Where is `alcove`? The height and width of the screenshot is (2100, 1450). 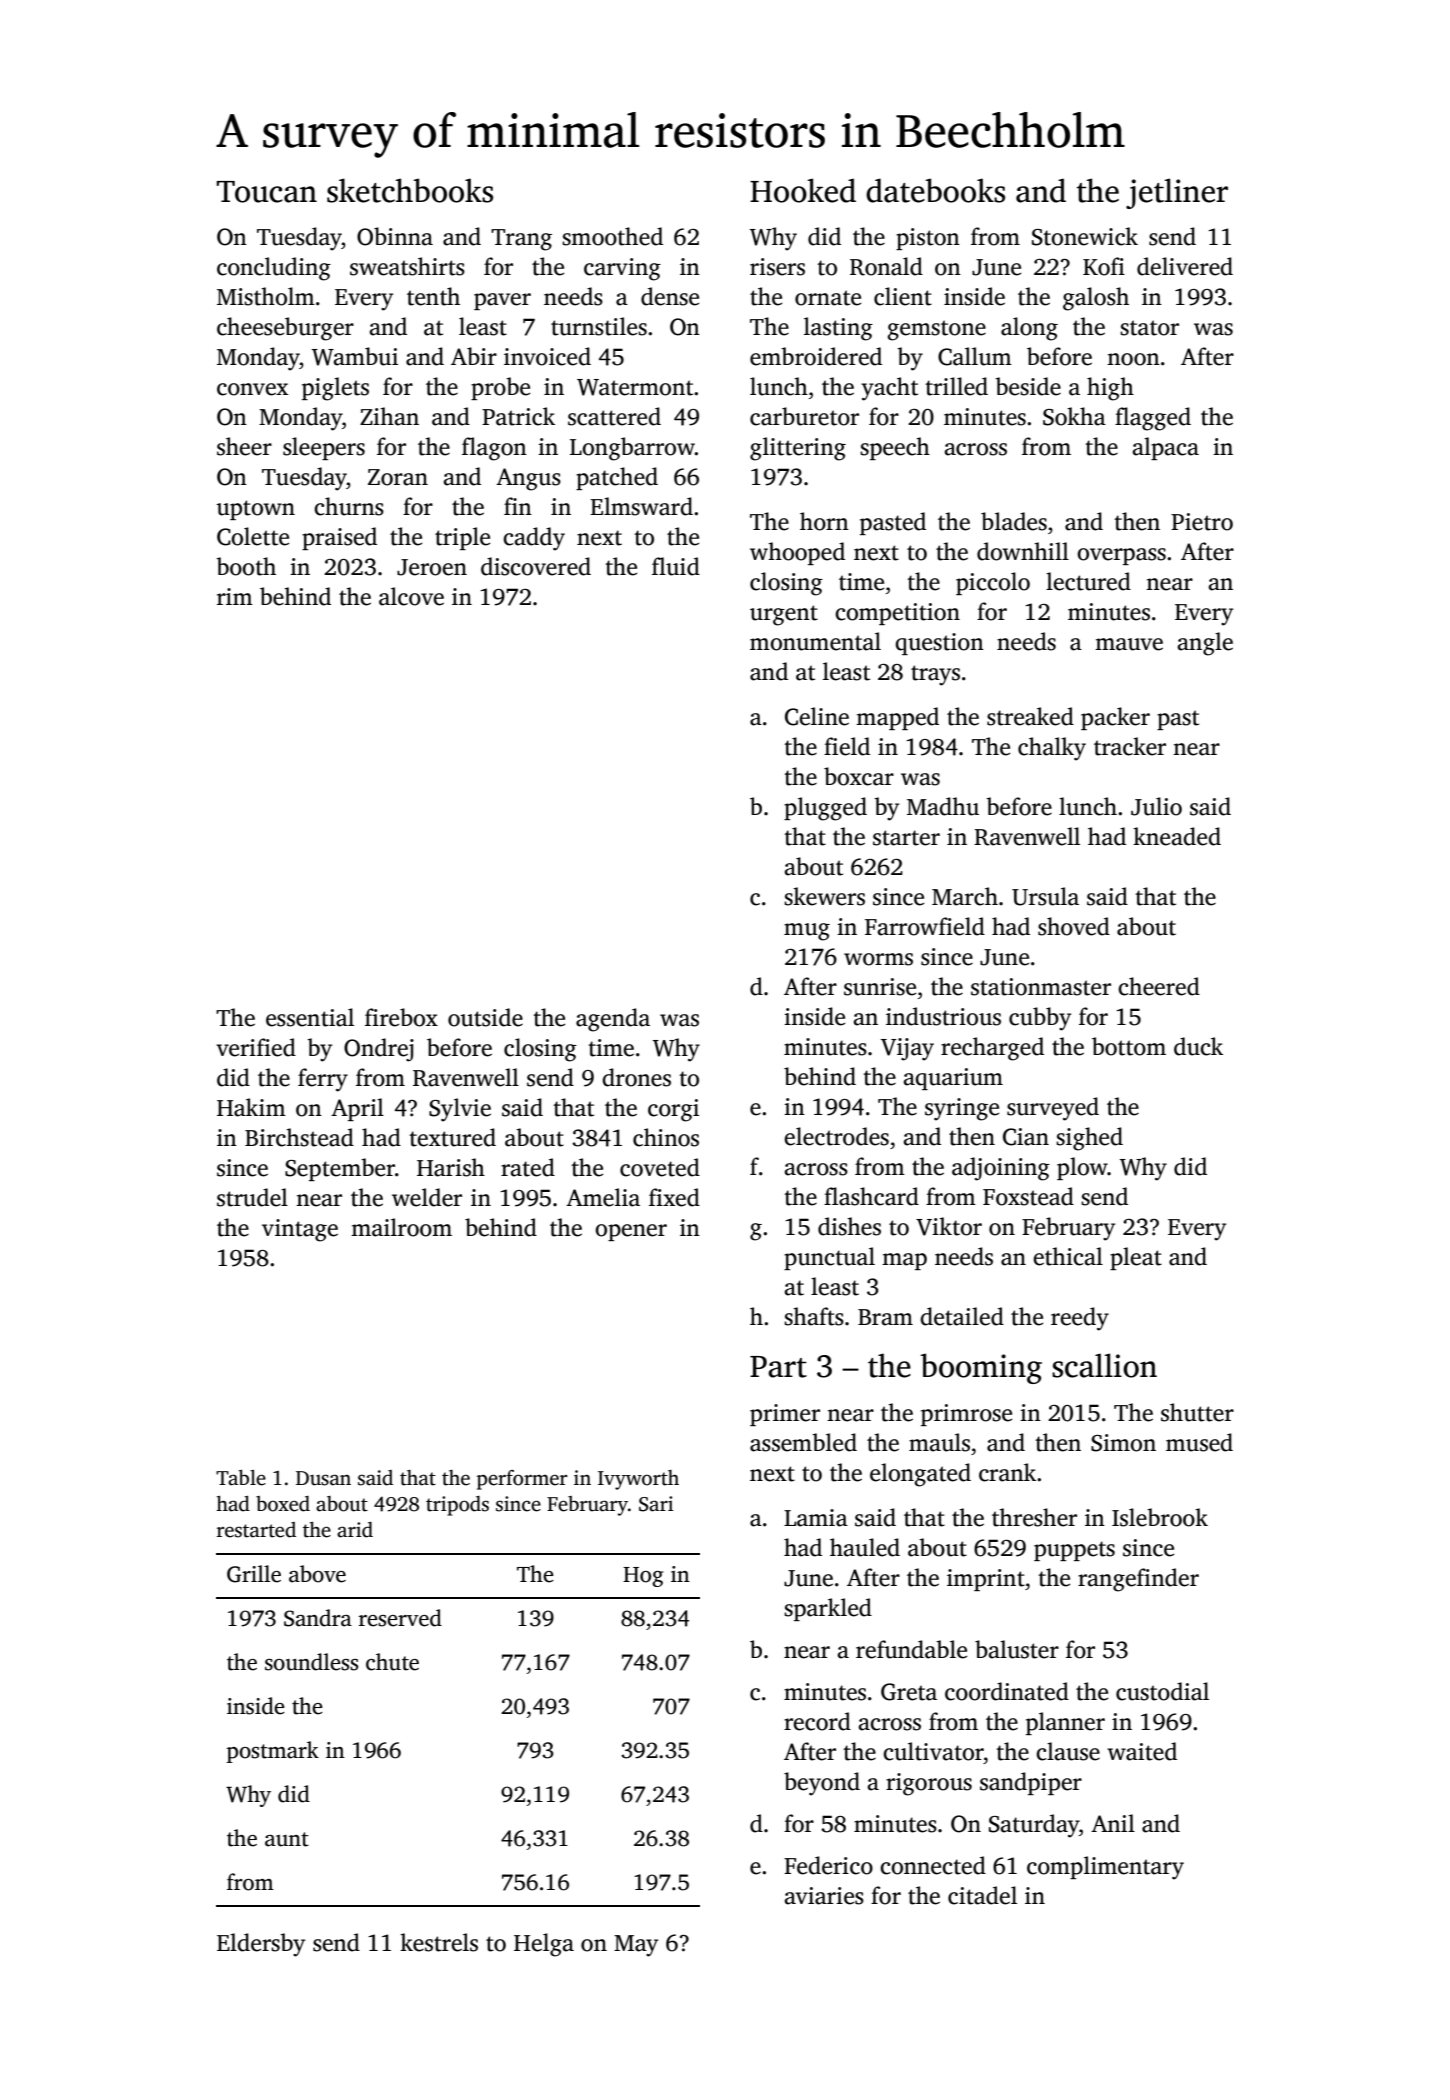 alcove is located at coordinates (411, 596).
